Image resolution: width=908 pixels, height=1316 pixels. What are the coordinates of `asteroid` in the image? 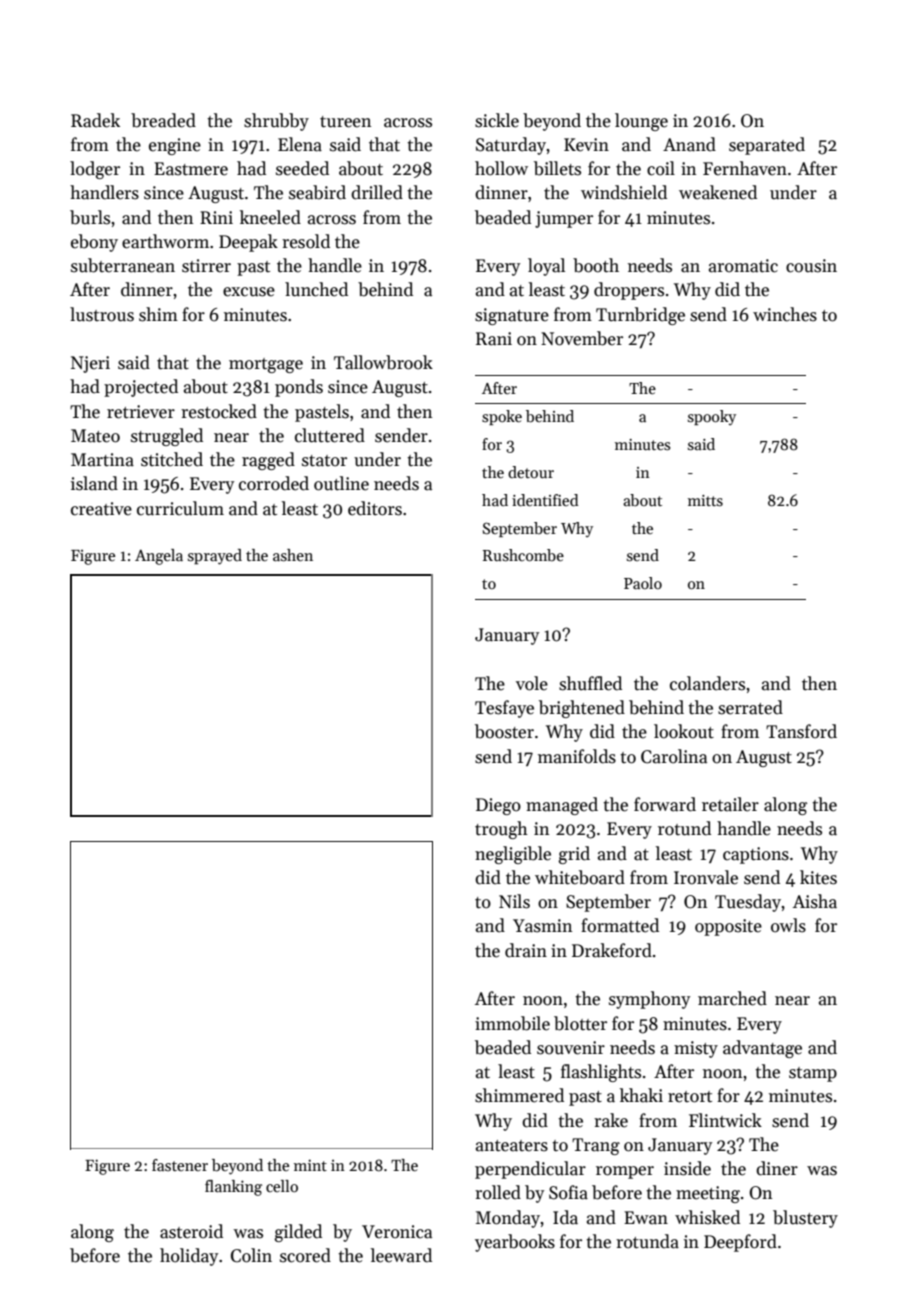 It's located at (191, 1231).
